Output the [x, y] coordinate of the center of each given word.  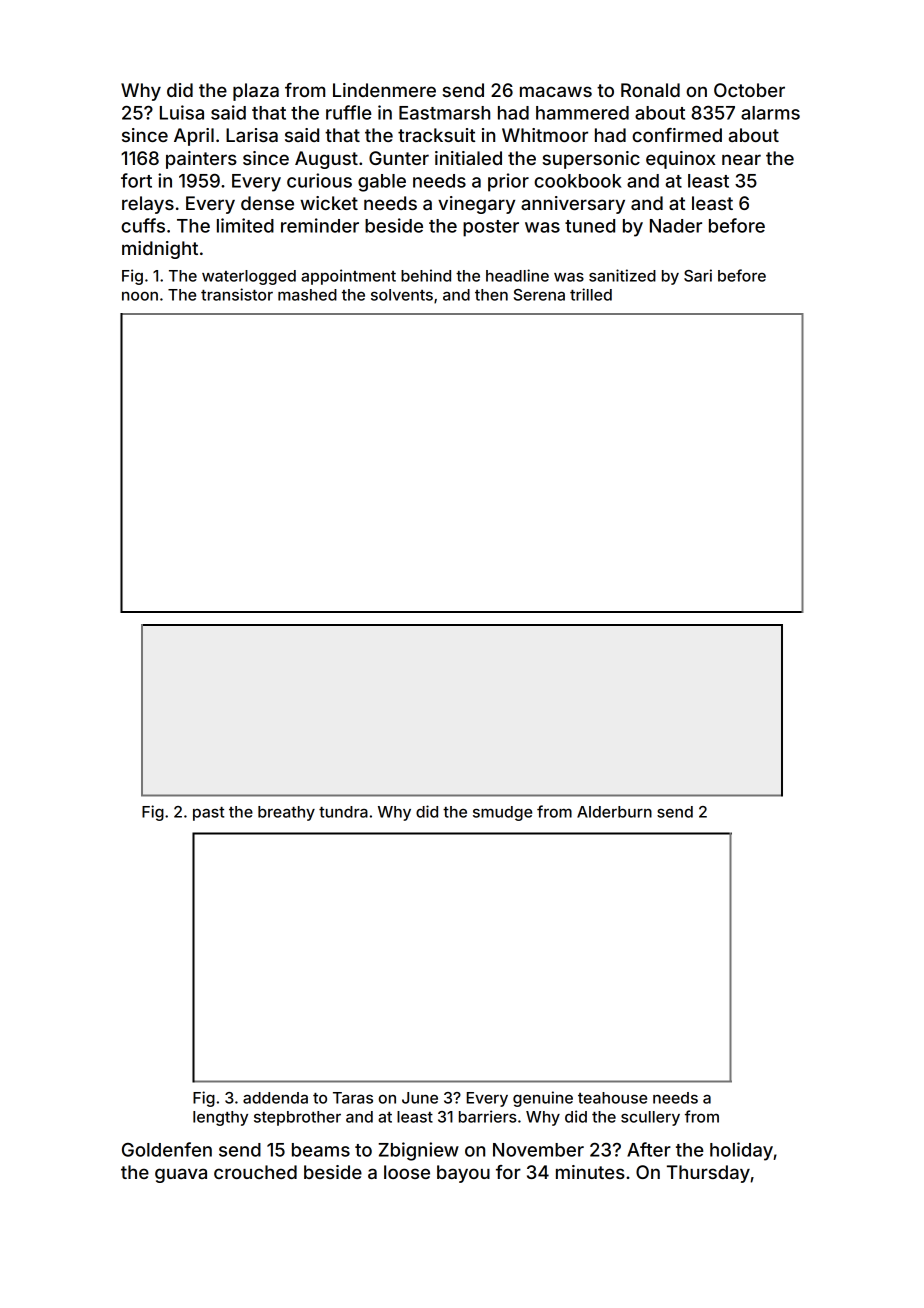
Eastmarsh [444, 113]
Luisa [182, 112]
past [208, 814]
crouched [255, 1172]
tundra [343, 812]
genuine [543, 1099]
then [491, 295]
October [749, 90]
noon [140, 296]
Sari [698, 275]
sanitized [622, 275]
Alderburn [614, 812]
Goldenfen [167, 1149]
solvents [402, 295]
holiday [741, 1151]
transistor [237, 294]
